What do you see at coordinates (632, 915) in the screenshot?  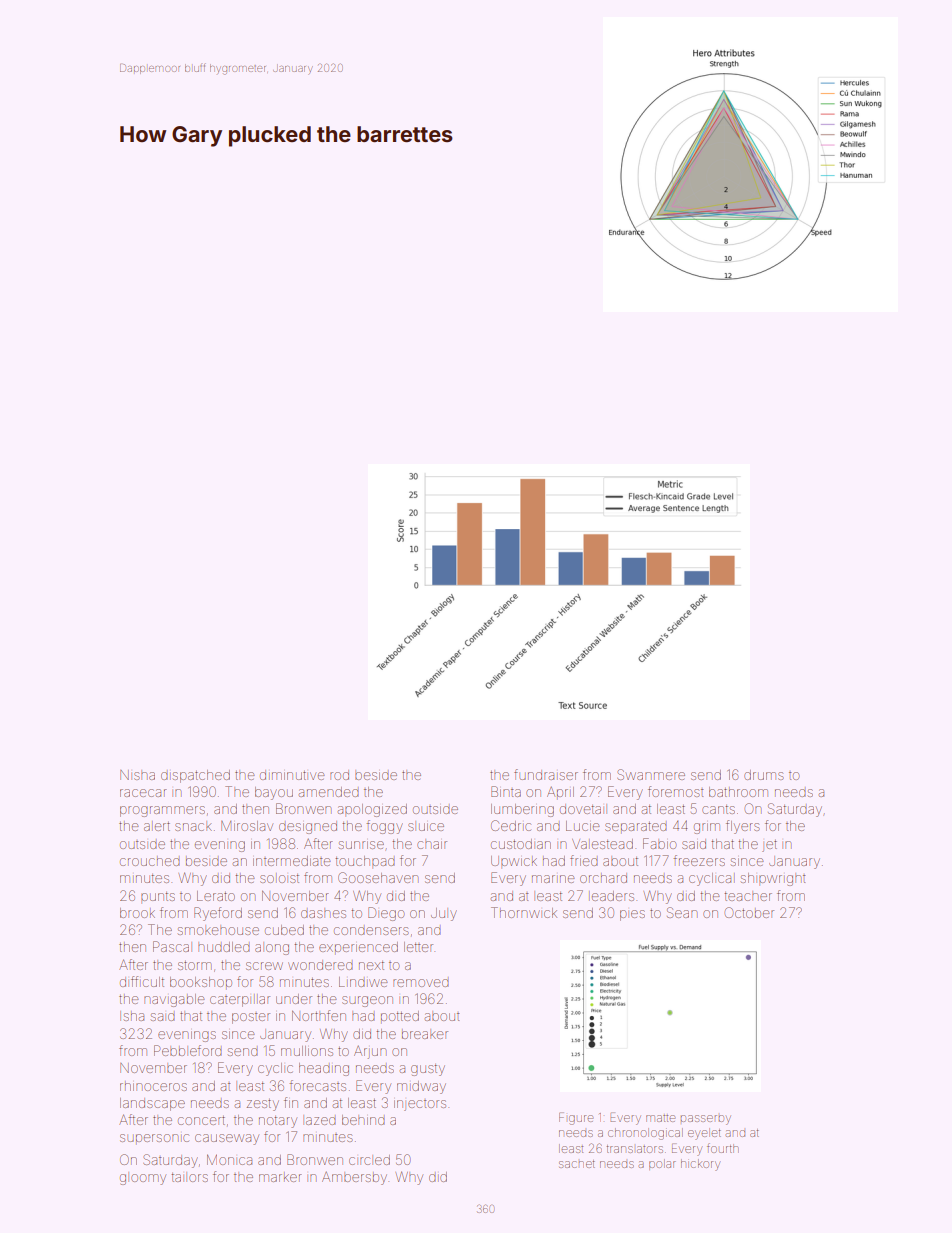 I see `pies` at bounding box center [632, 915].
